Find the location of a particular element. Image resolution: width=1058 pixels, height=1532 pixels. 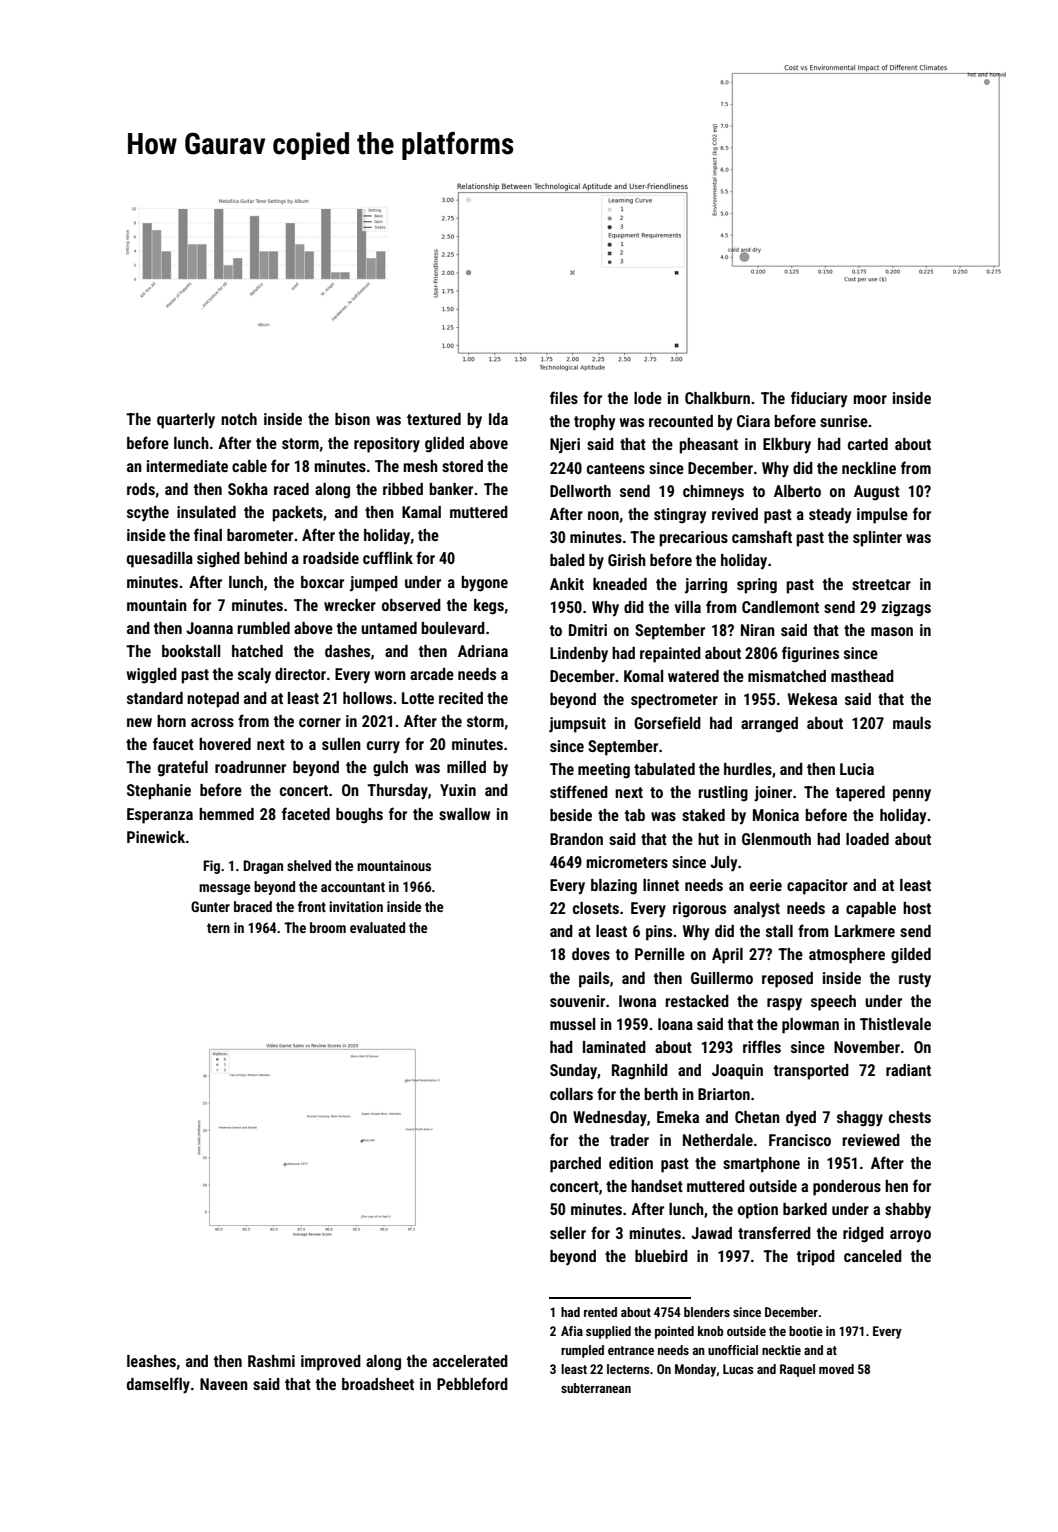

chimneys is located at coordinates (713, 493).
